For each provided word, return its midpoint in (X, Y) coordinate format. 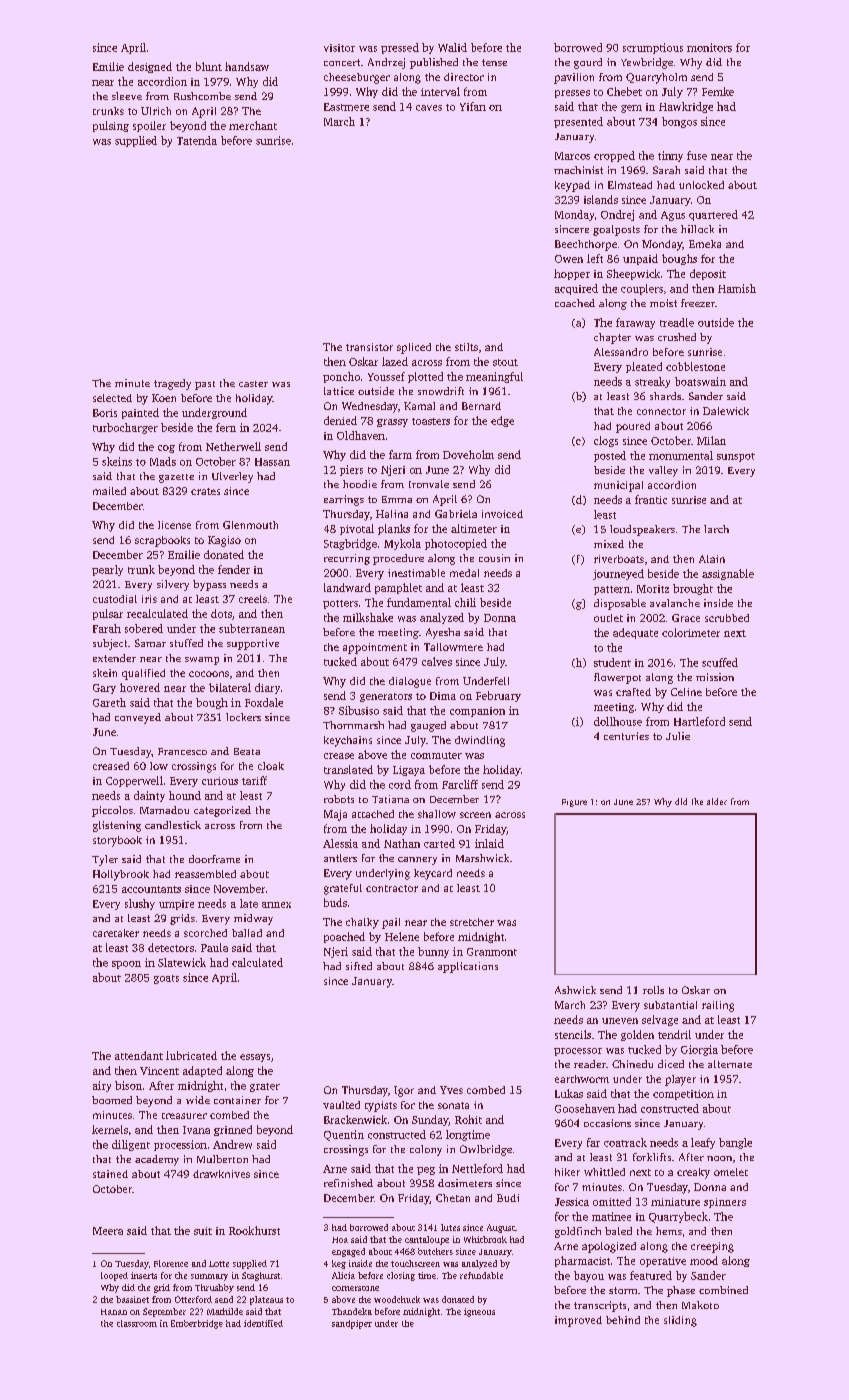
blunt (209, 66)
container (237, 1100)
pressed (400, 48)
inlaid (489, 843)
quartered (713, 215)
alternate (730, 1064)
